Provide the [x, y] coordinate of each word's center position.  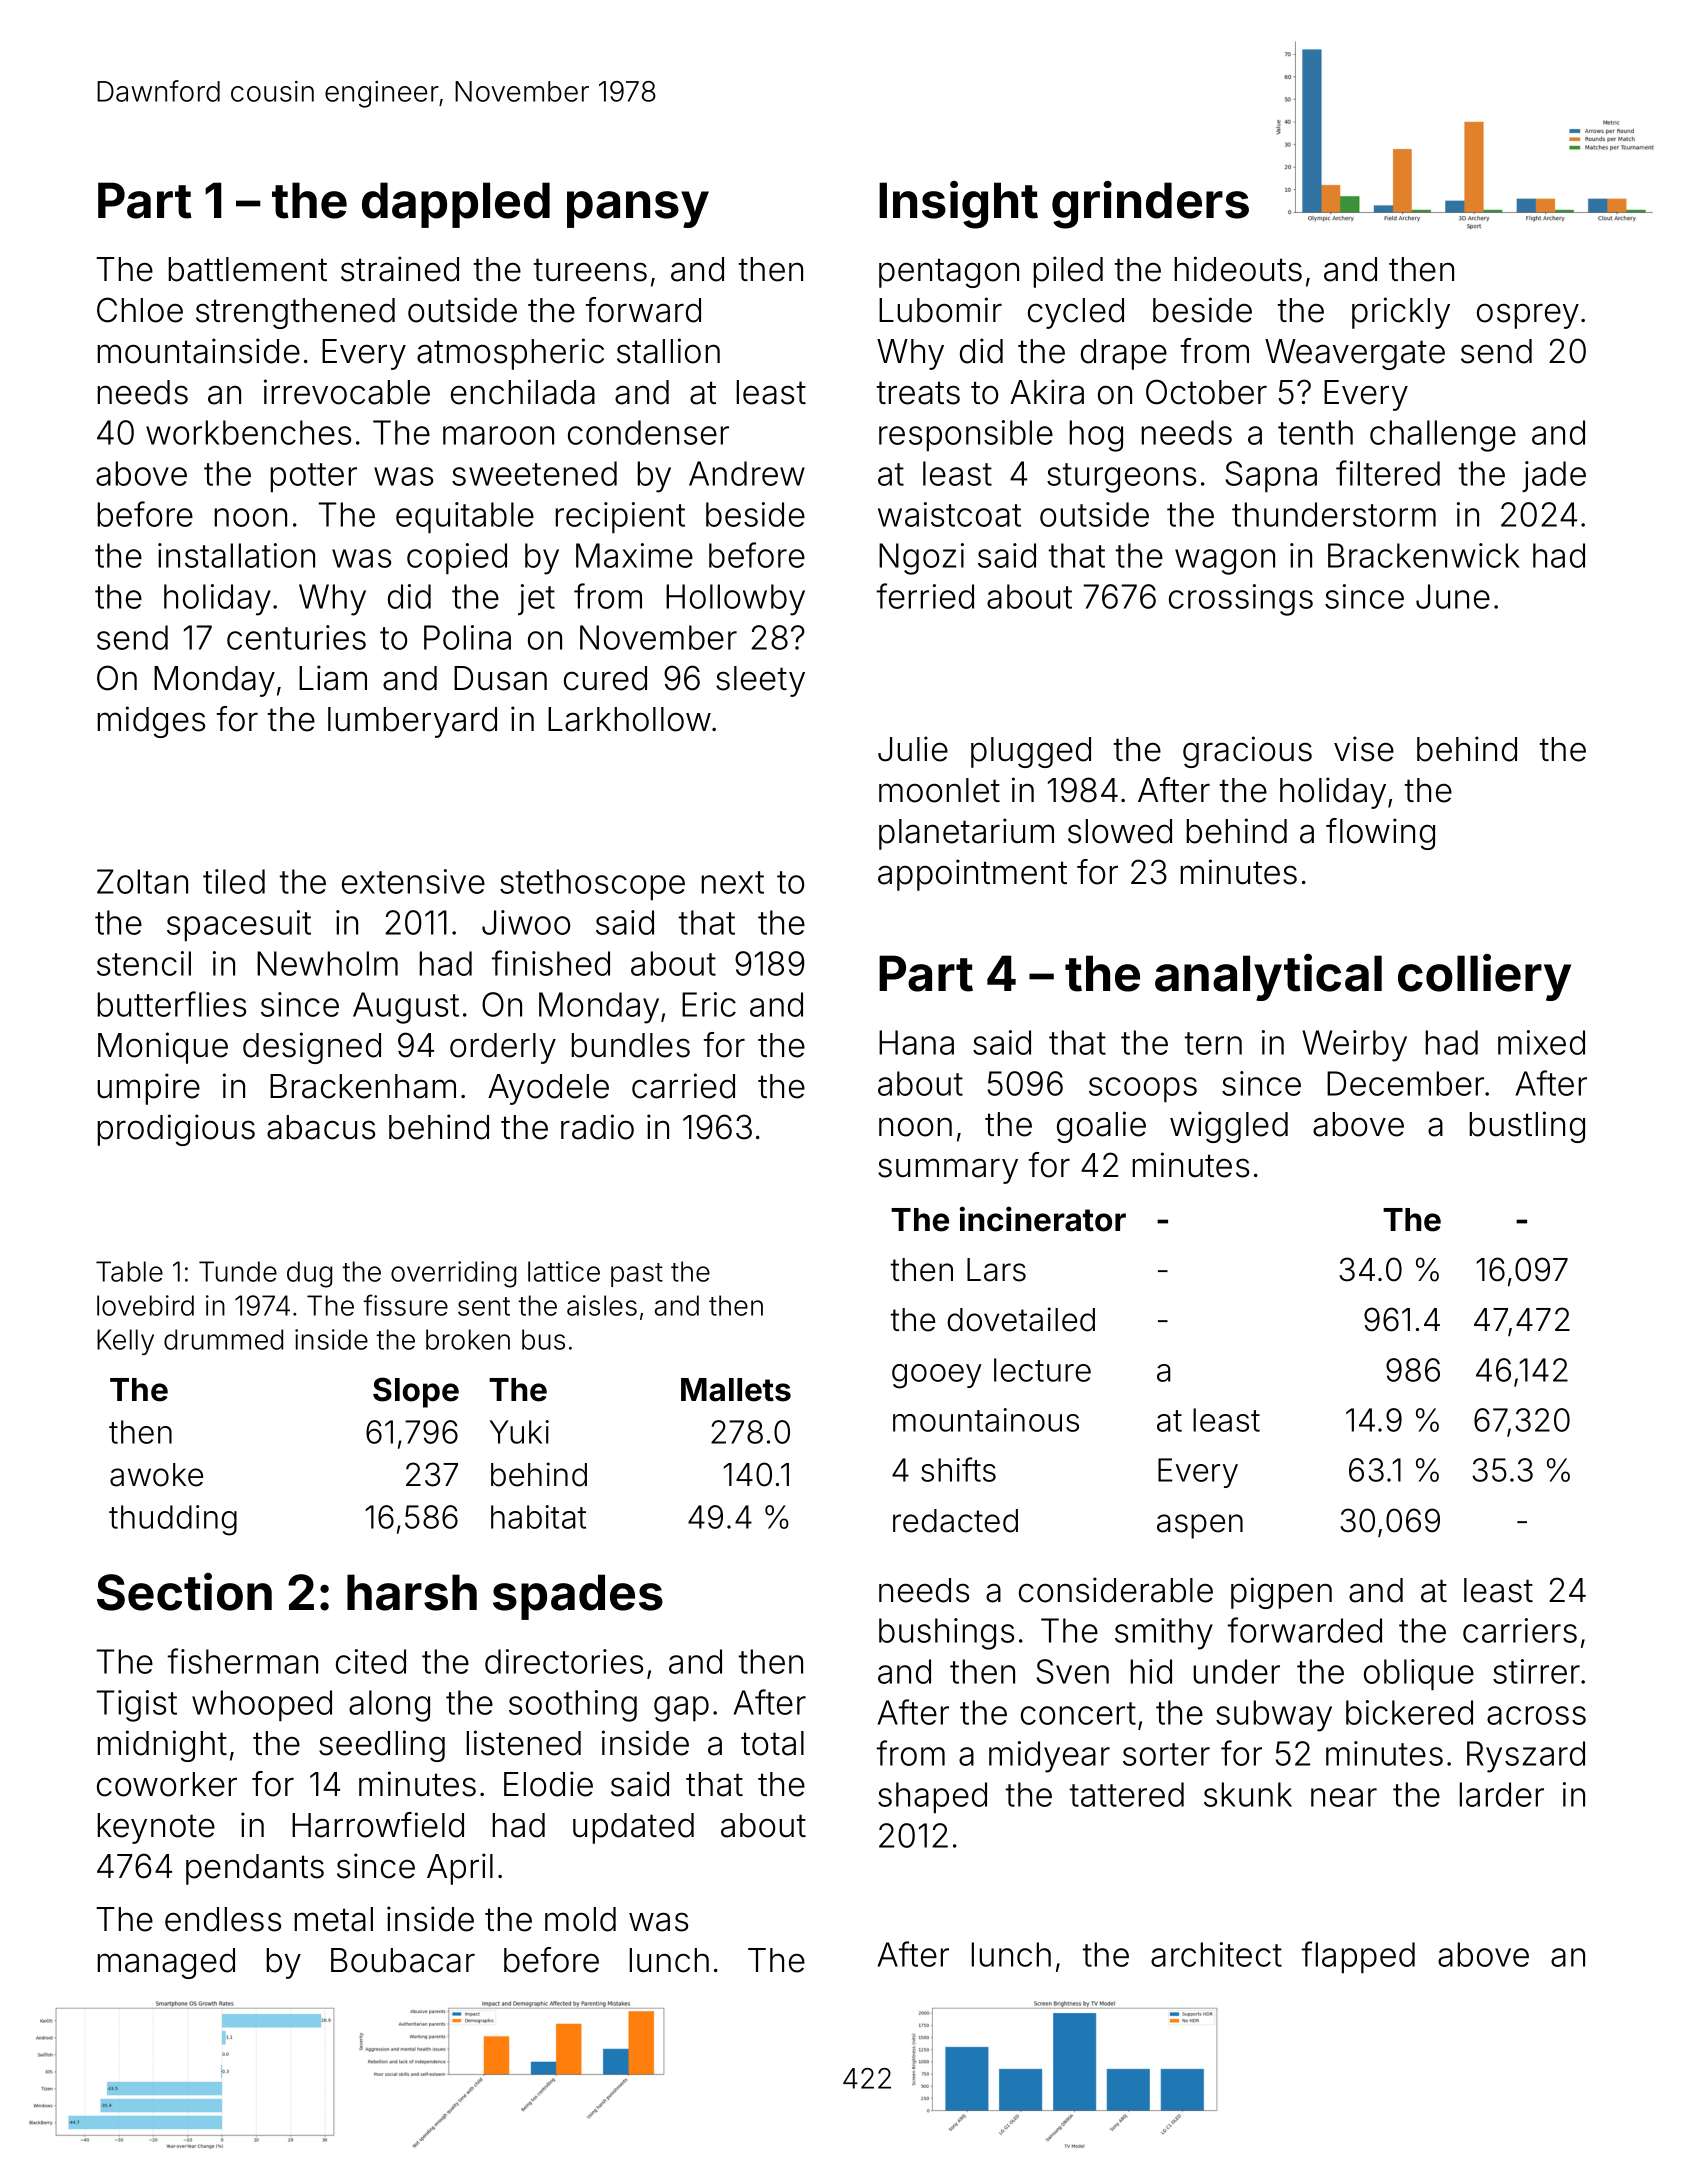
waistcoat [949, 514]
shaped [932, 1797]
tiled [234, 881]
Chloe [140, 310]
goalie [1101, 1127]
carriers [1520, 1630]
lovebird [145, 1305]
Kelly [125, 1342]
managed [166, 1963]
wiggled [1229, 1127]
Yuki [519, 1432]
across [1536, 1715]
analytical [1268, 977]
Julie [913, 749]
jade [1554, 476]
